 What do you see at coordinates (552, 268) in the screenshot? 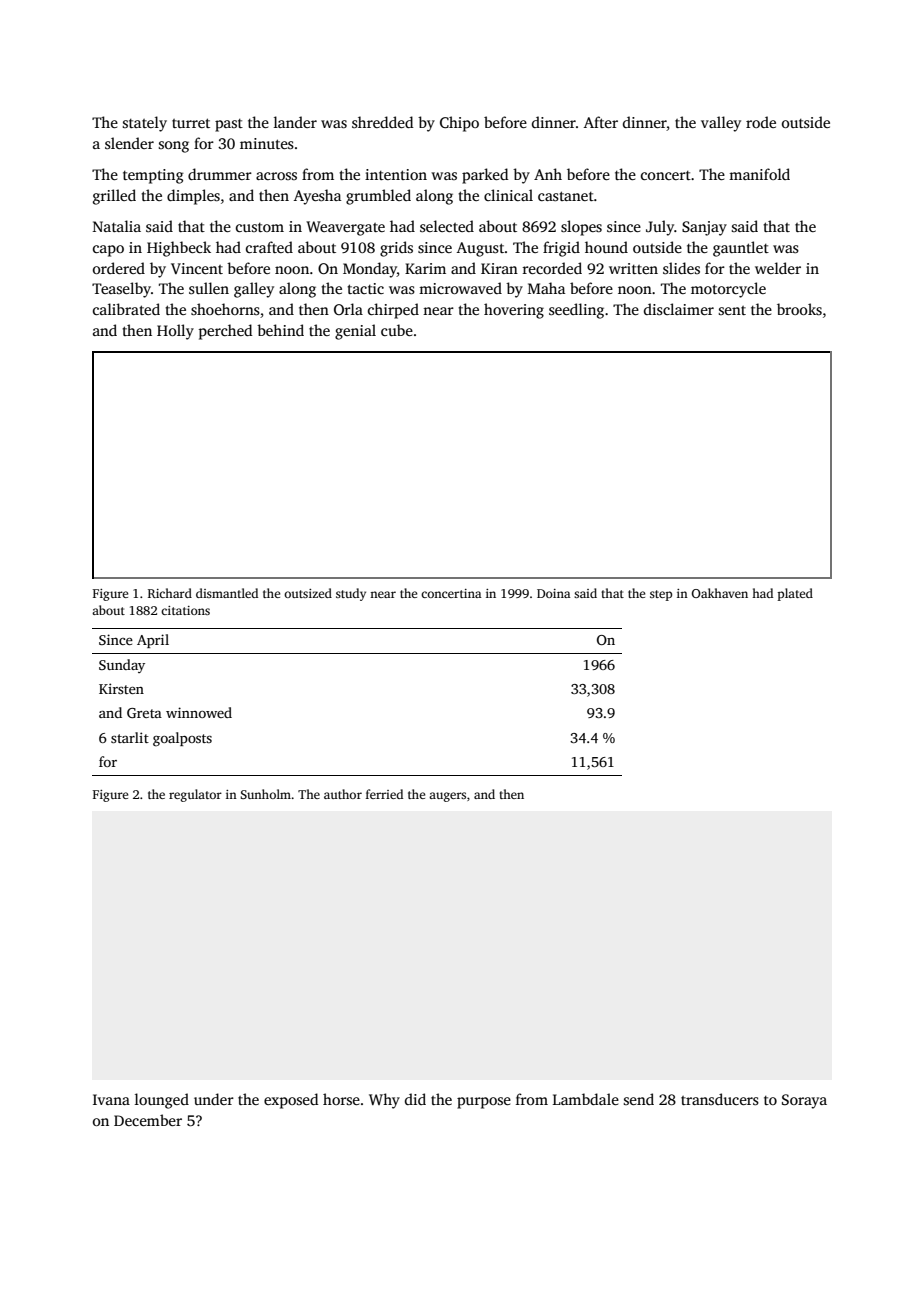
I see `recorded` at bounding box center [552, 268].
